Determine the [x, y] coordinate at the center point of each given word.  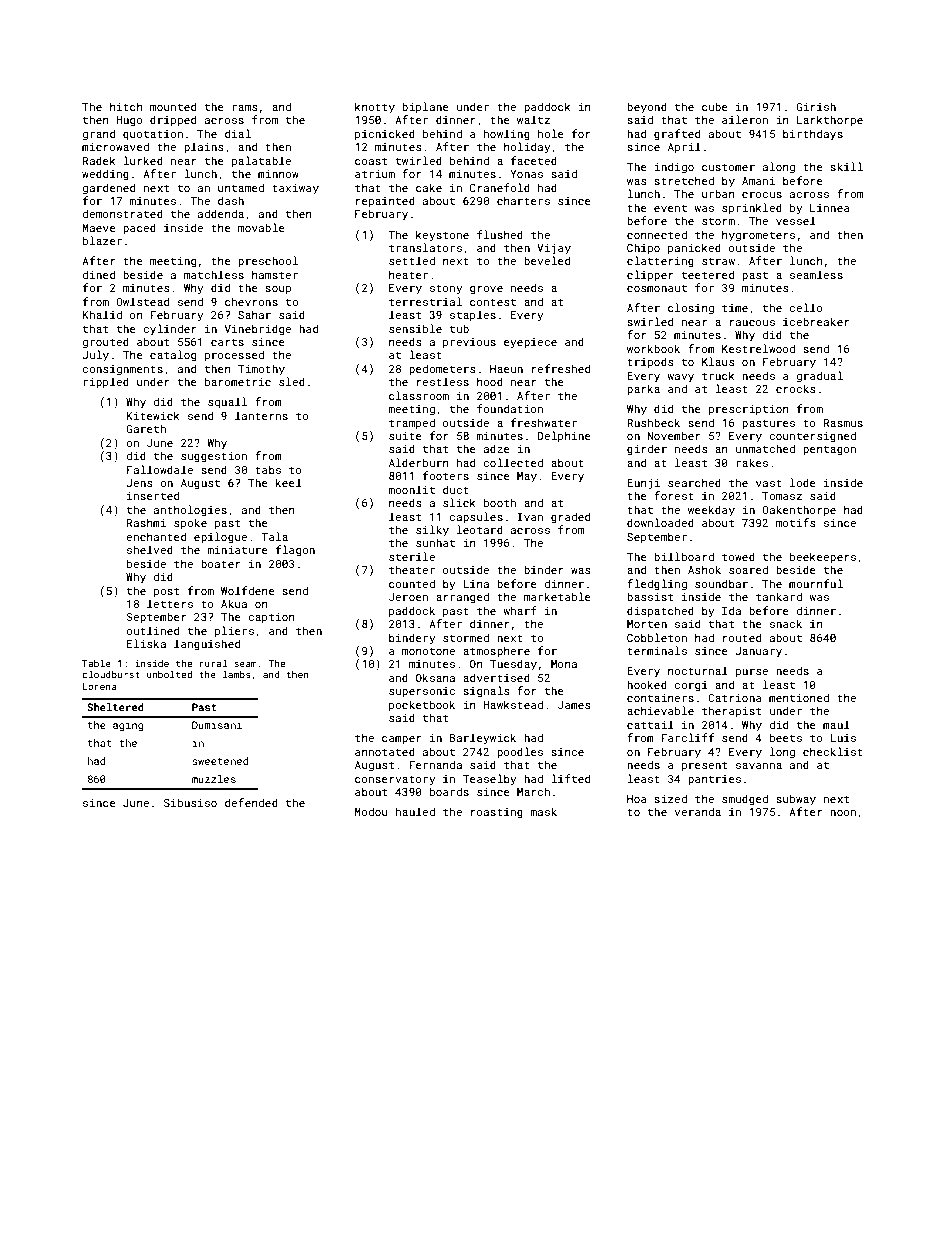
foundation [510, 408]
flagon [295, 551]
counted [412, 583]
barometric [238, 381]
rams [245, 108]
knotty [375, 108]
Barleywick [483, 739]
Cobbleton [657, 637]
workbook [653, 348]
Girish [816, 106]
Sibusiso [190, 802]
